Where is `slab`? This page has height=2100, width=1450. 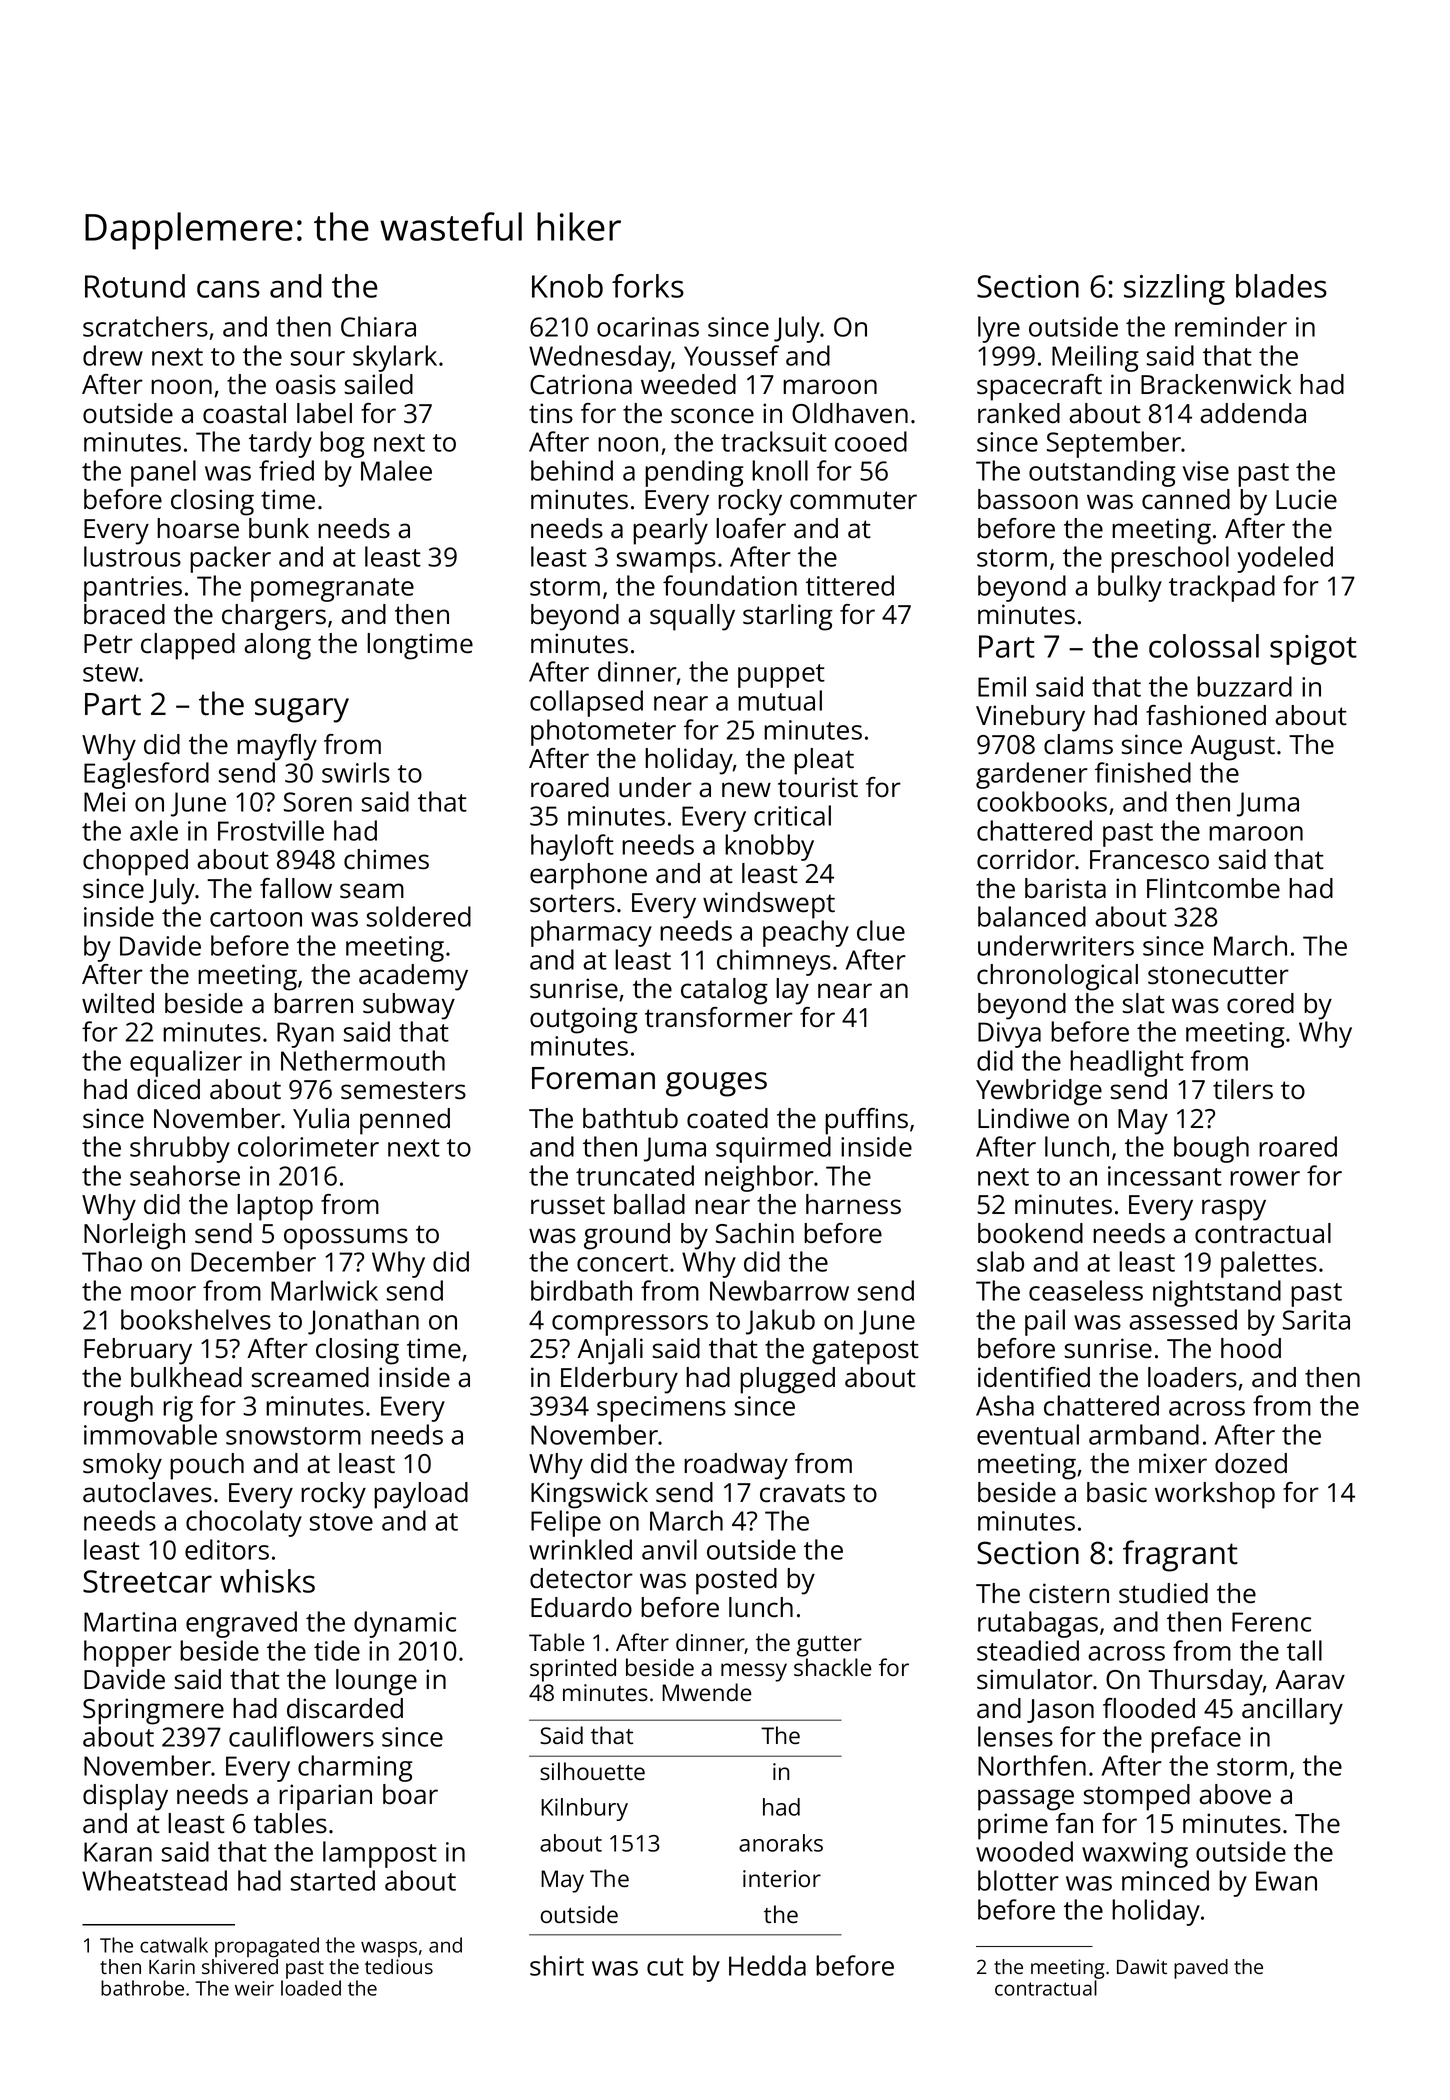 slab is located at coordinates (1000, 1261).
